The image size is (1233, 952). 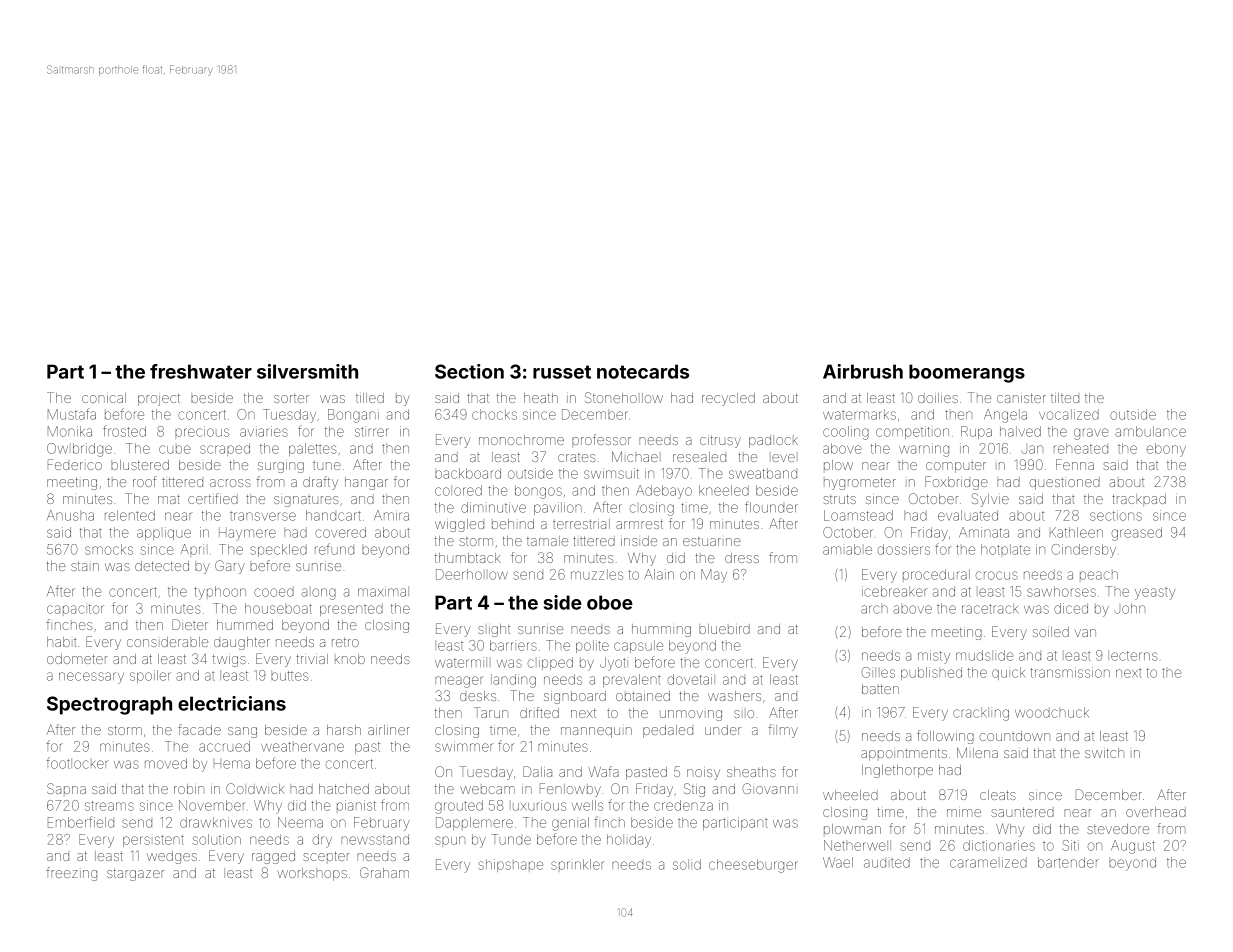 I want to click on Anusha, so click(x=70, y=515).
